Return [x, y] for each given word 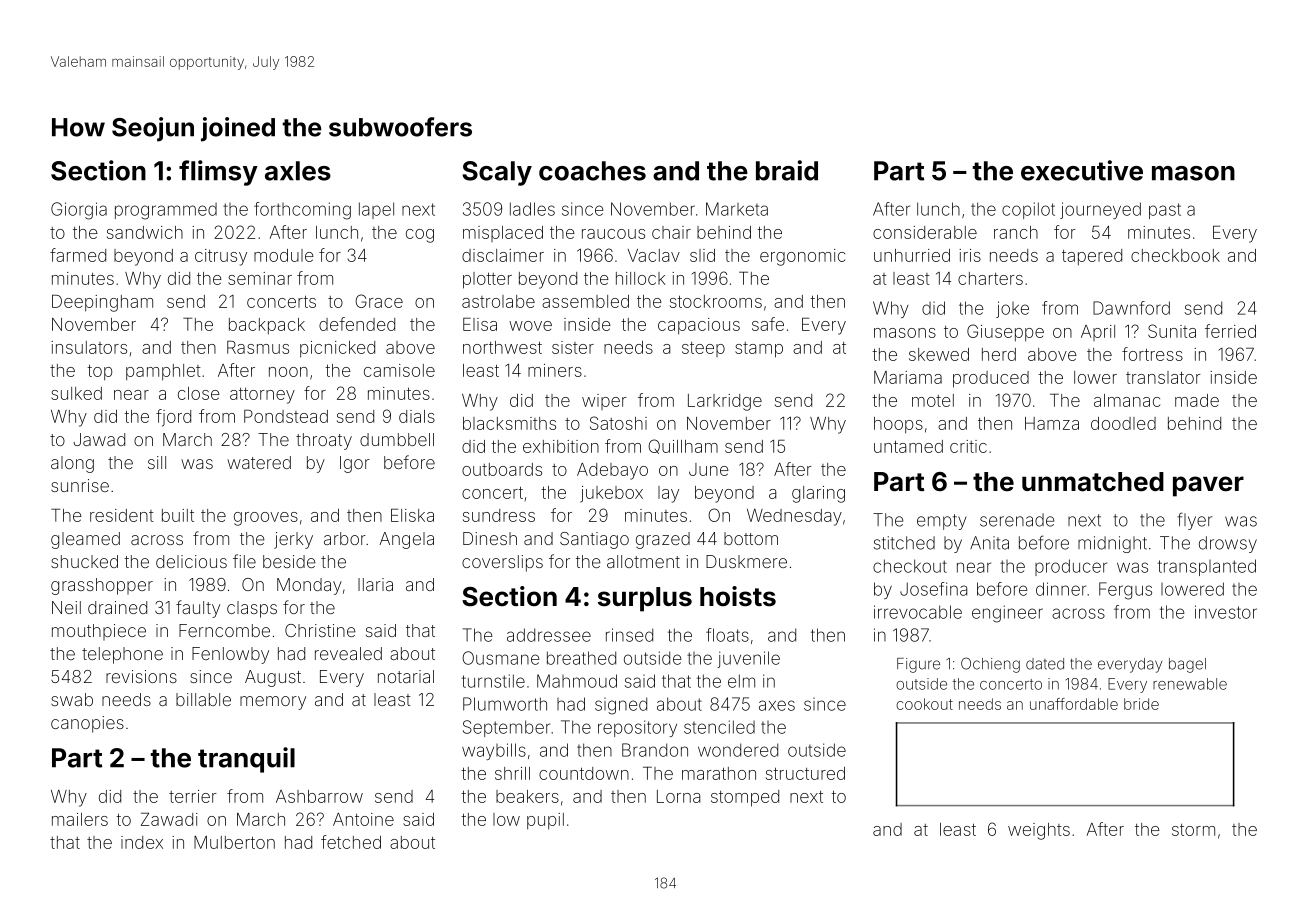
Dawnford [1131, 308]
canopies [87, 724]
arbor [345, 538]
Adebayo [612, 471]
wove [530, 326]
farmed [78, 255]
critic [968, 446]
